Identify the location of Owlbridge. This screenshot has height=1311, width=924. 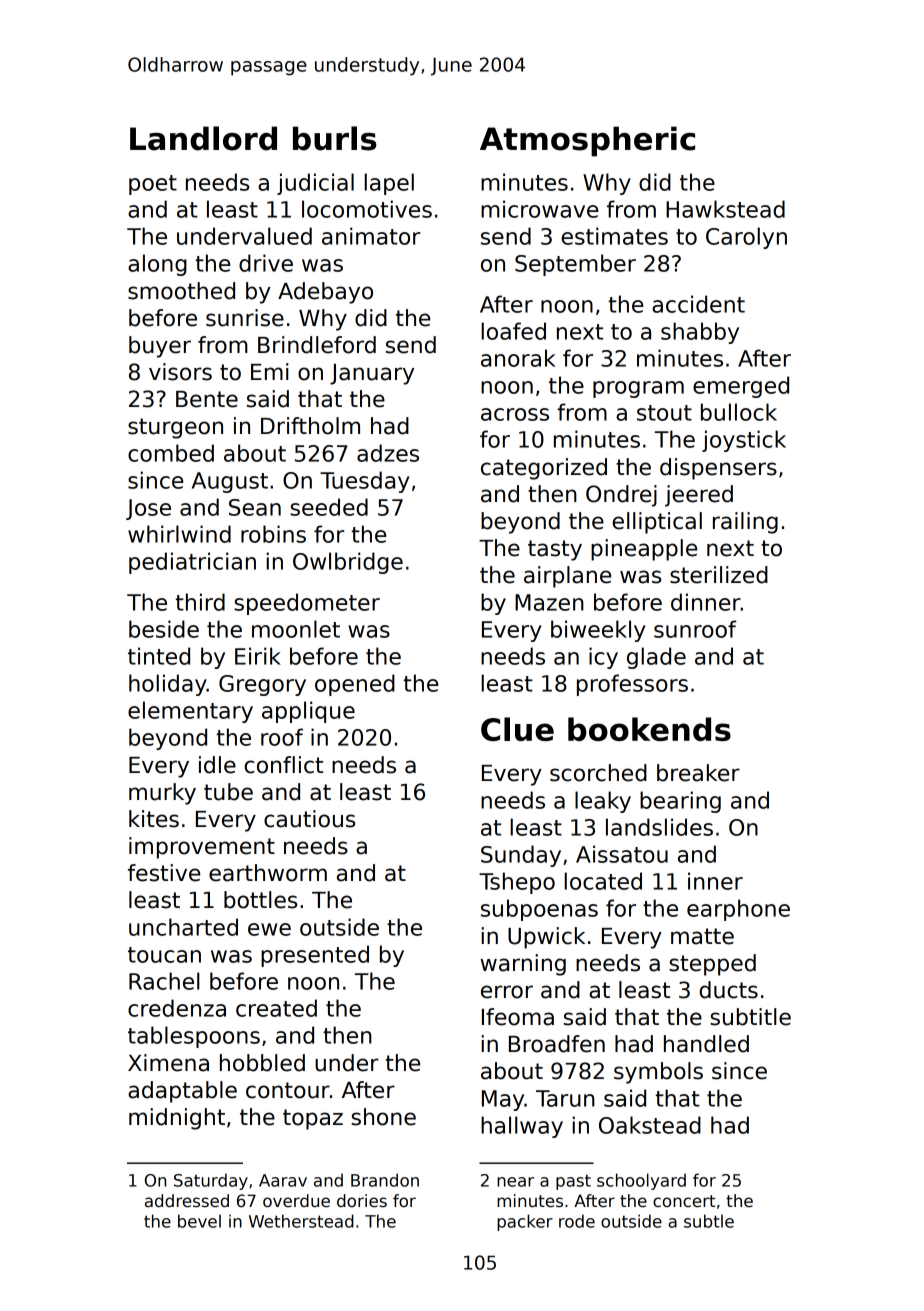
(348, 563).
